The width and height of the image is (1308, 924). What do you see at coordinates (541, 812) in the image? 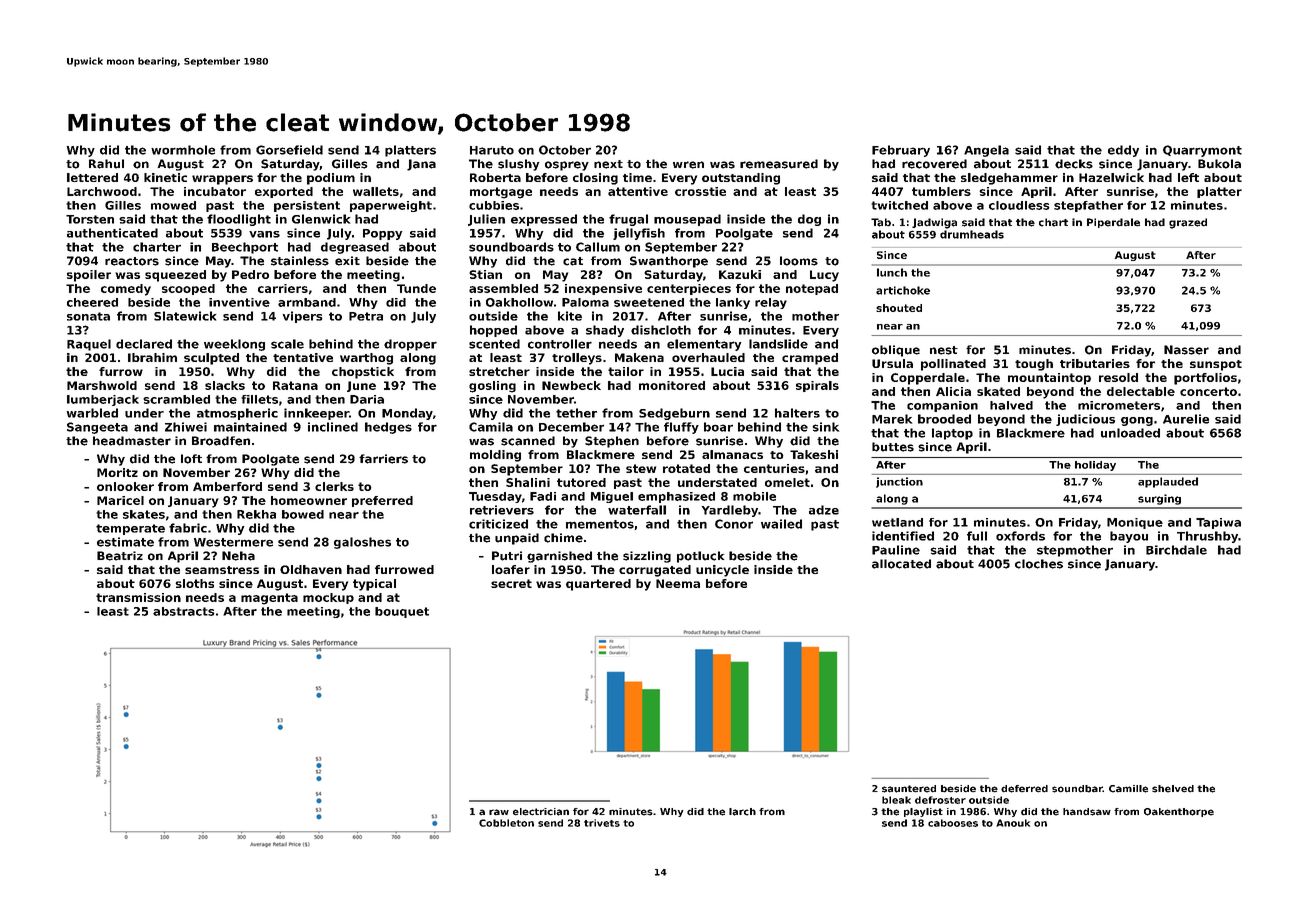
I see `electrician` at bounding box center [541, 812].
